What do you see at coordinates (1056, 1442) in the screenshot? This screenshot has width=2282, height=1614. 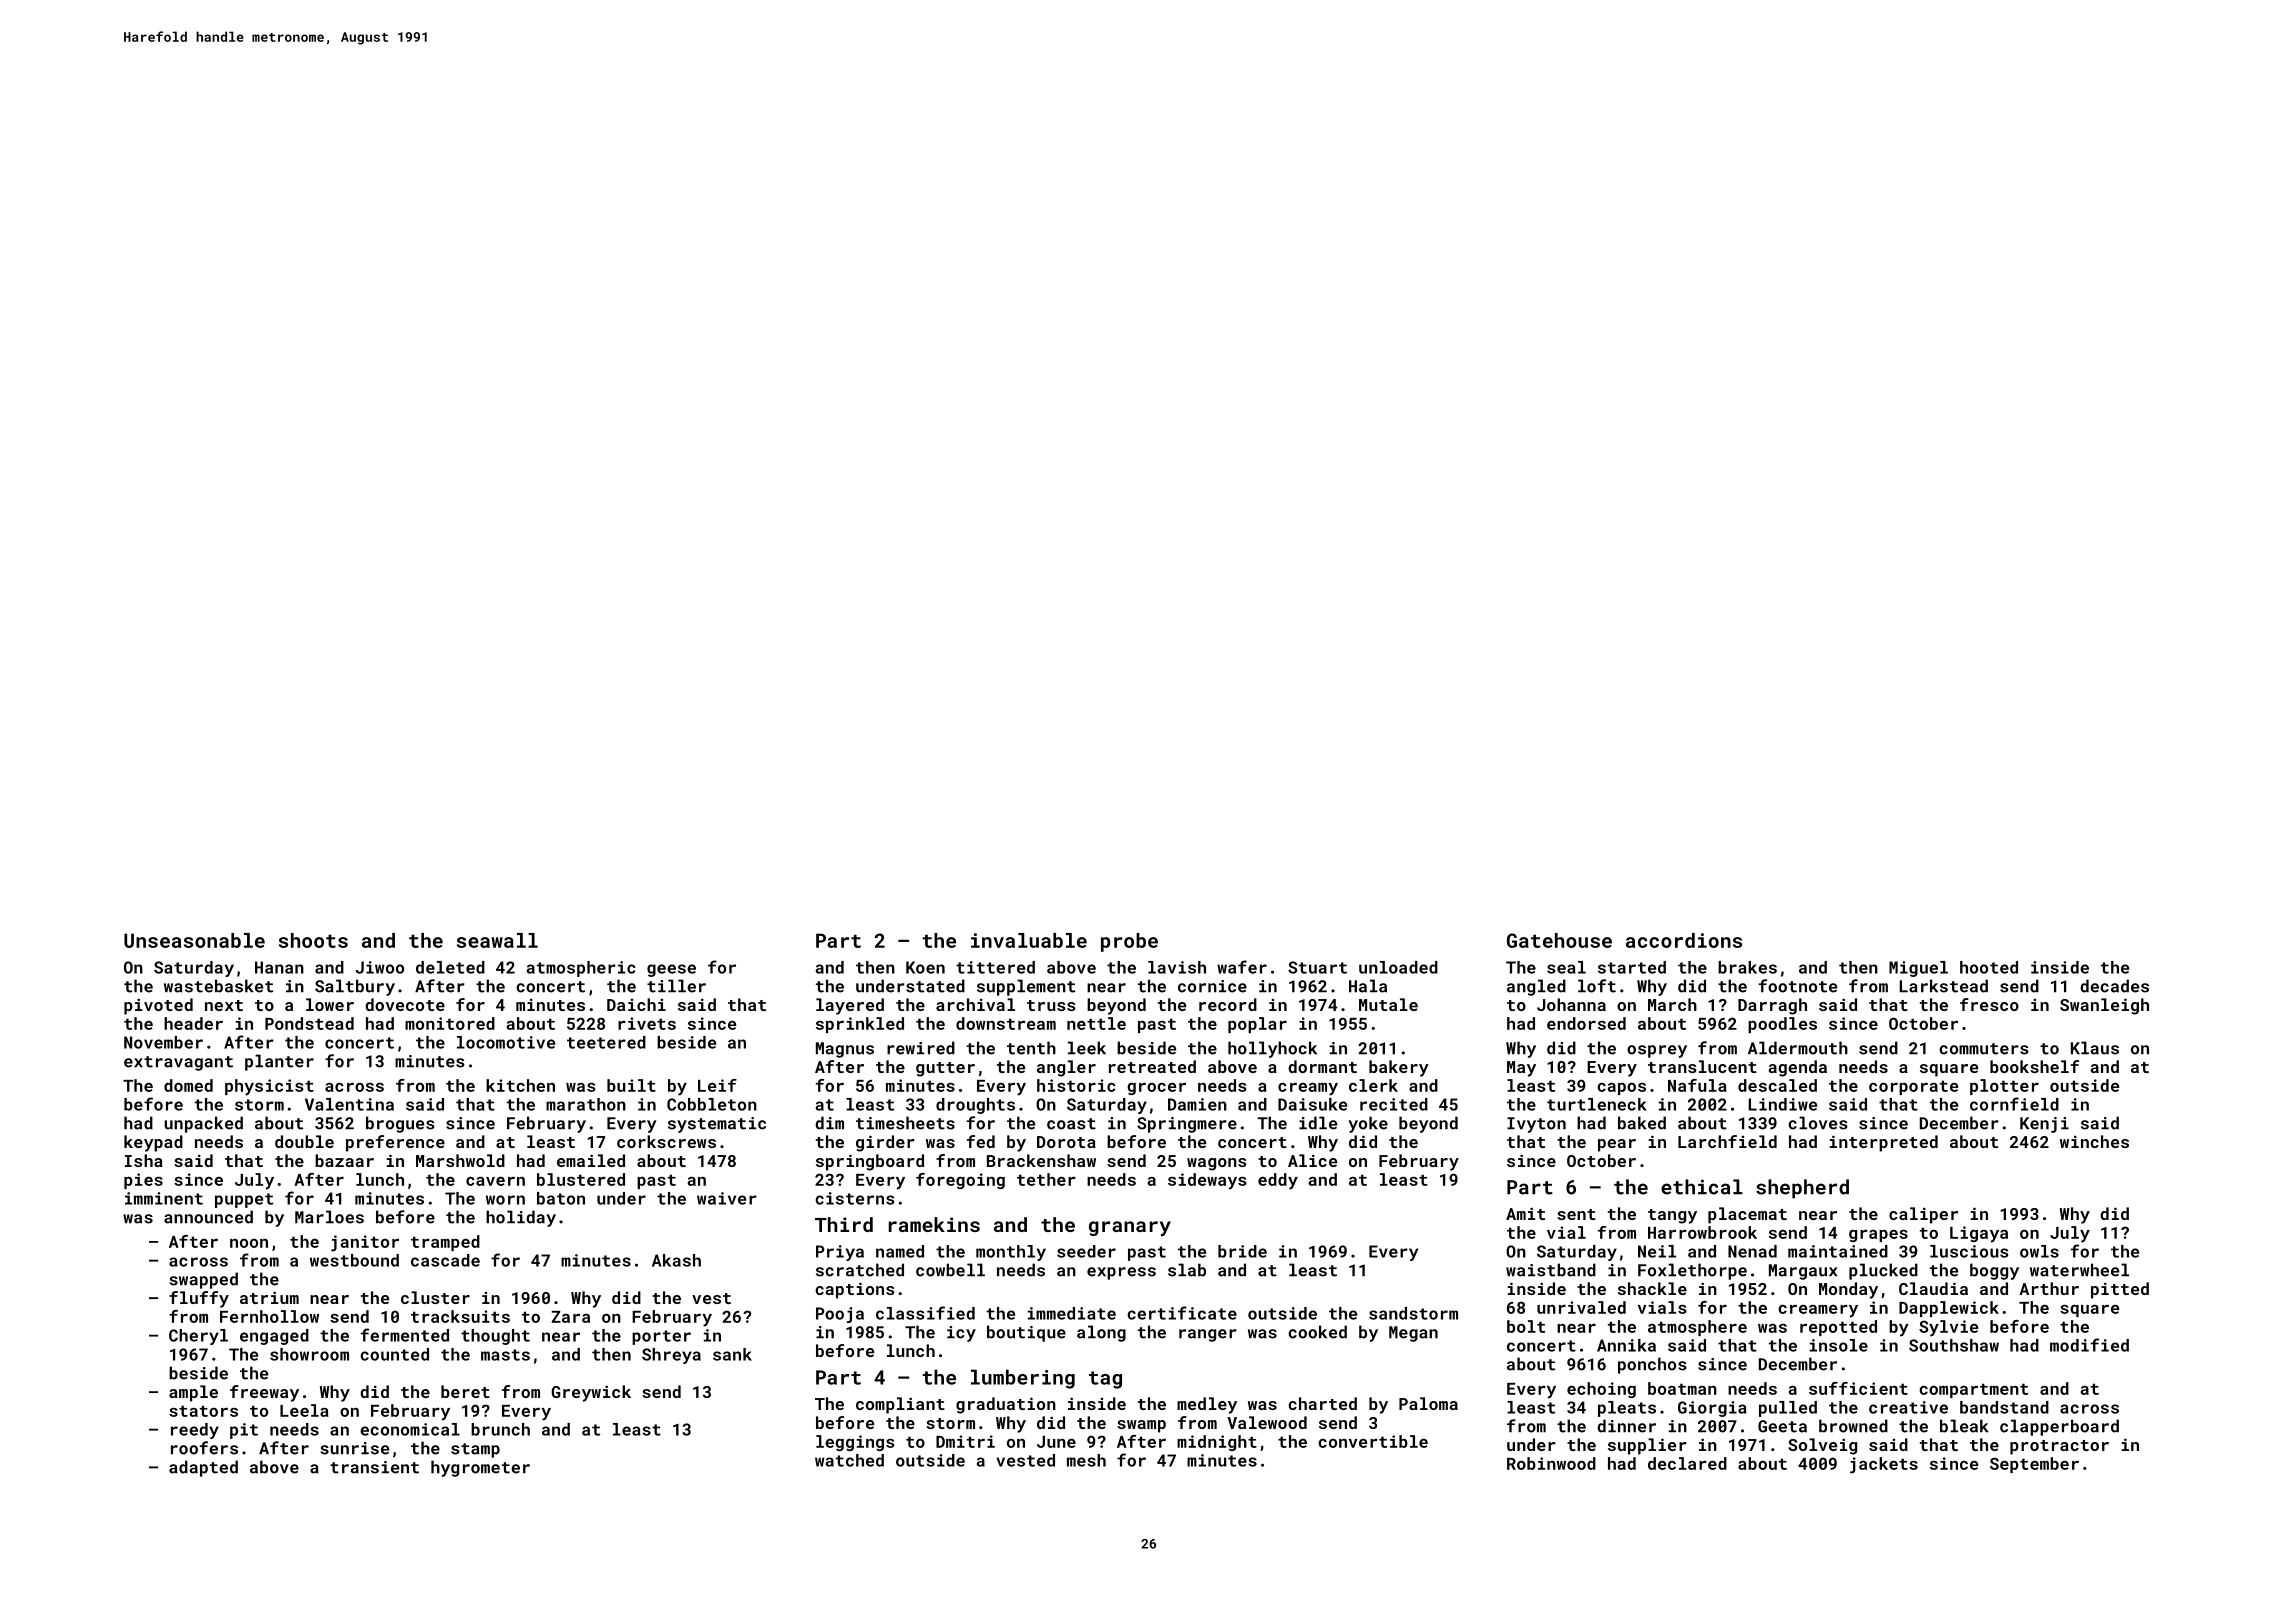 I see `June` at bounding box center [1056, 1442].
